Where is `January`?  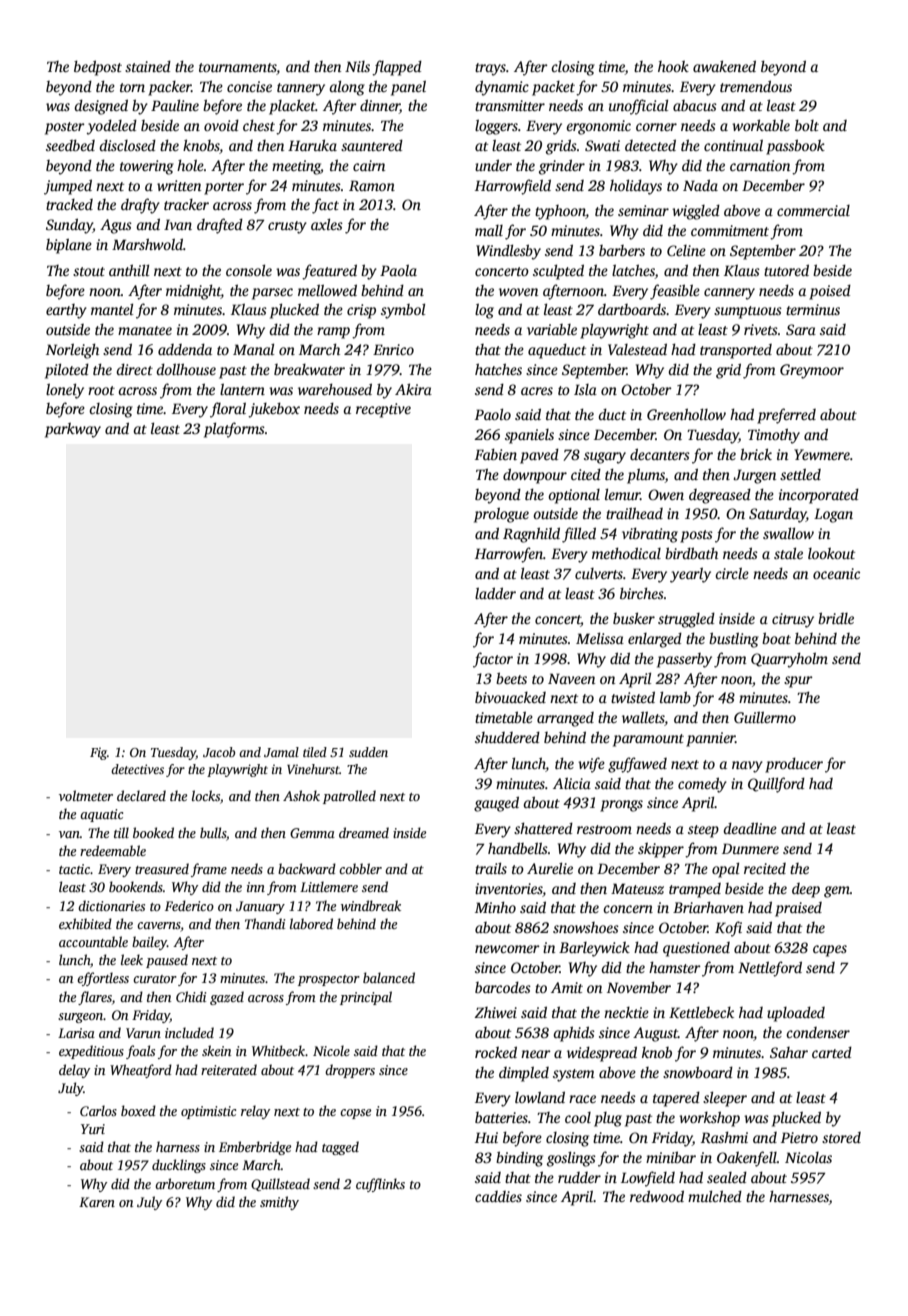
January is located at coordinates (260, 907).
